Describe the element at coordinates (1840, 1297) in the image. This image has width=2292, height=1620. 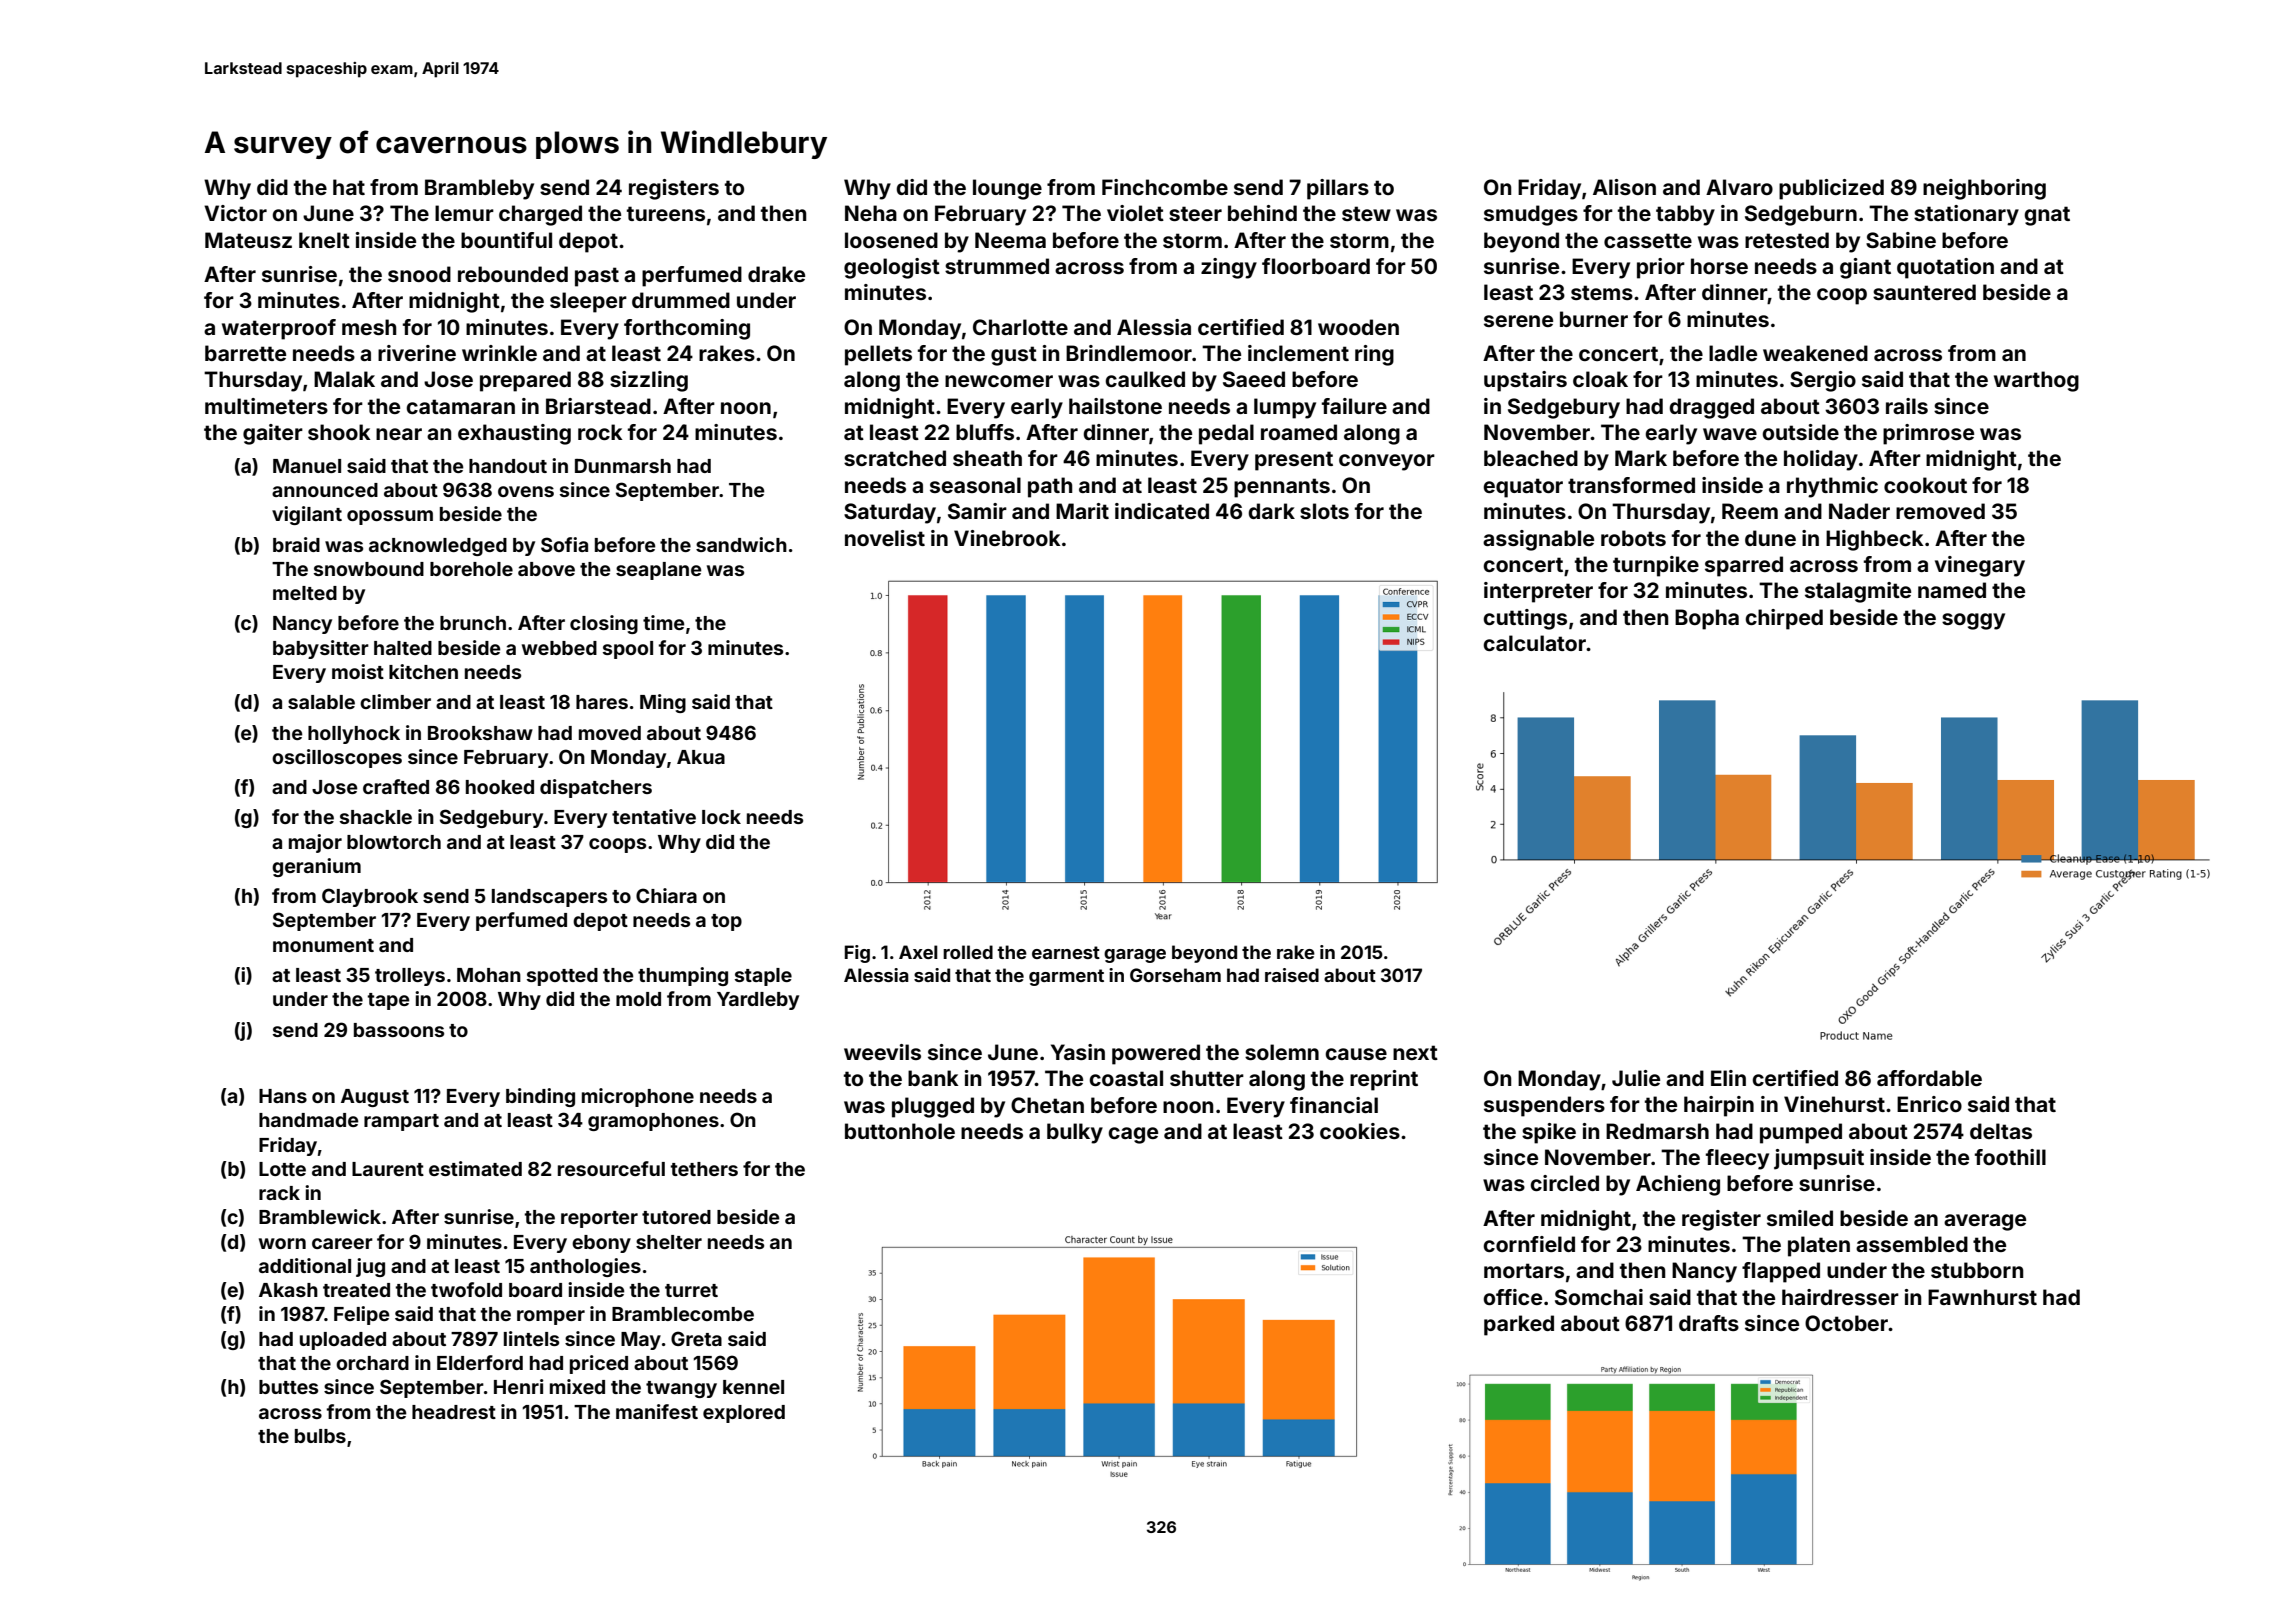
I see `hairdresser` at that location.
